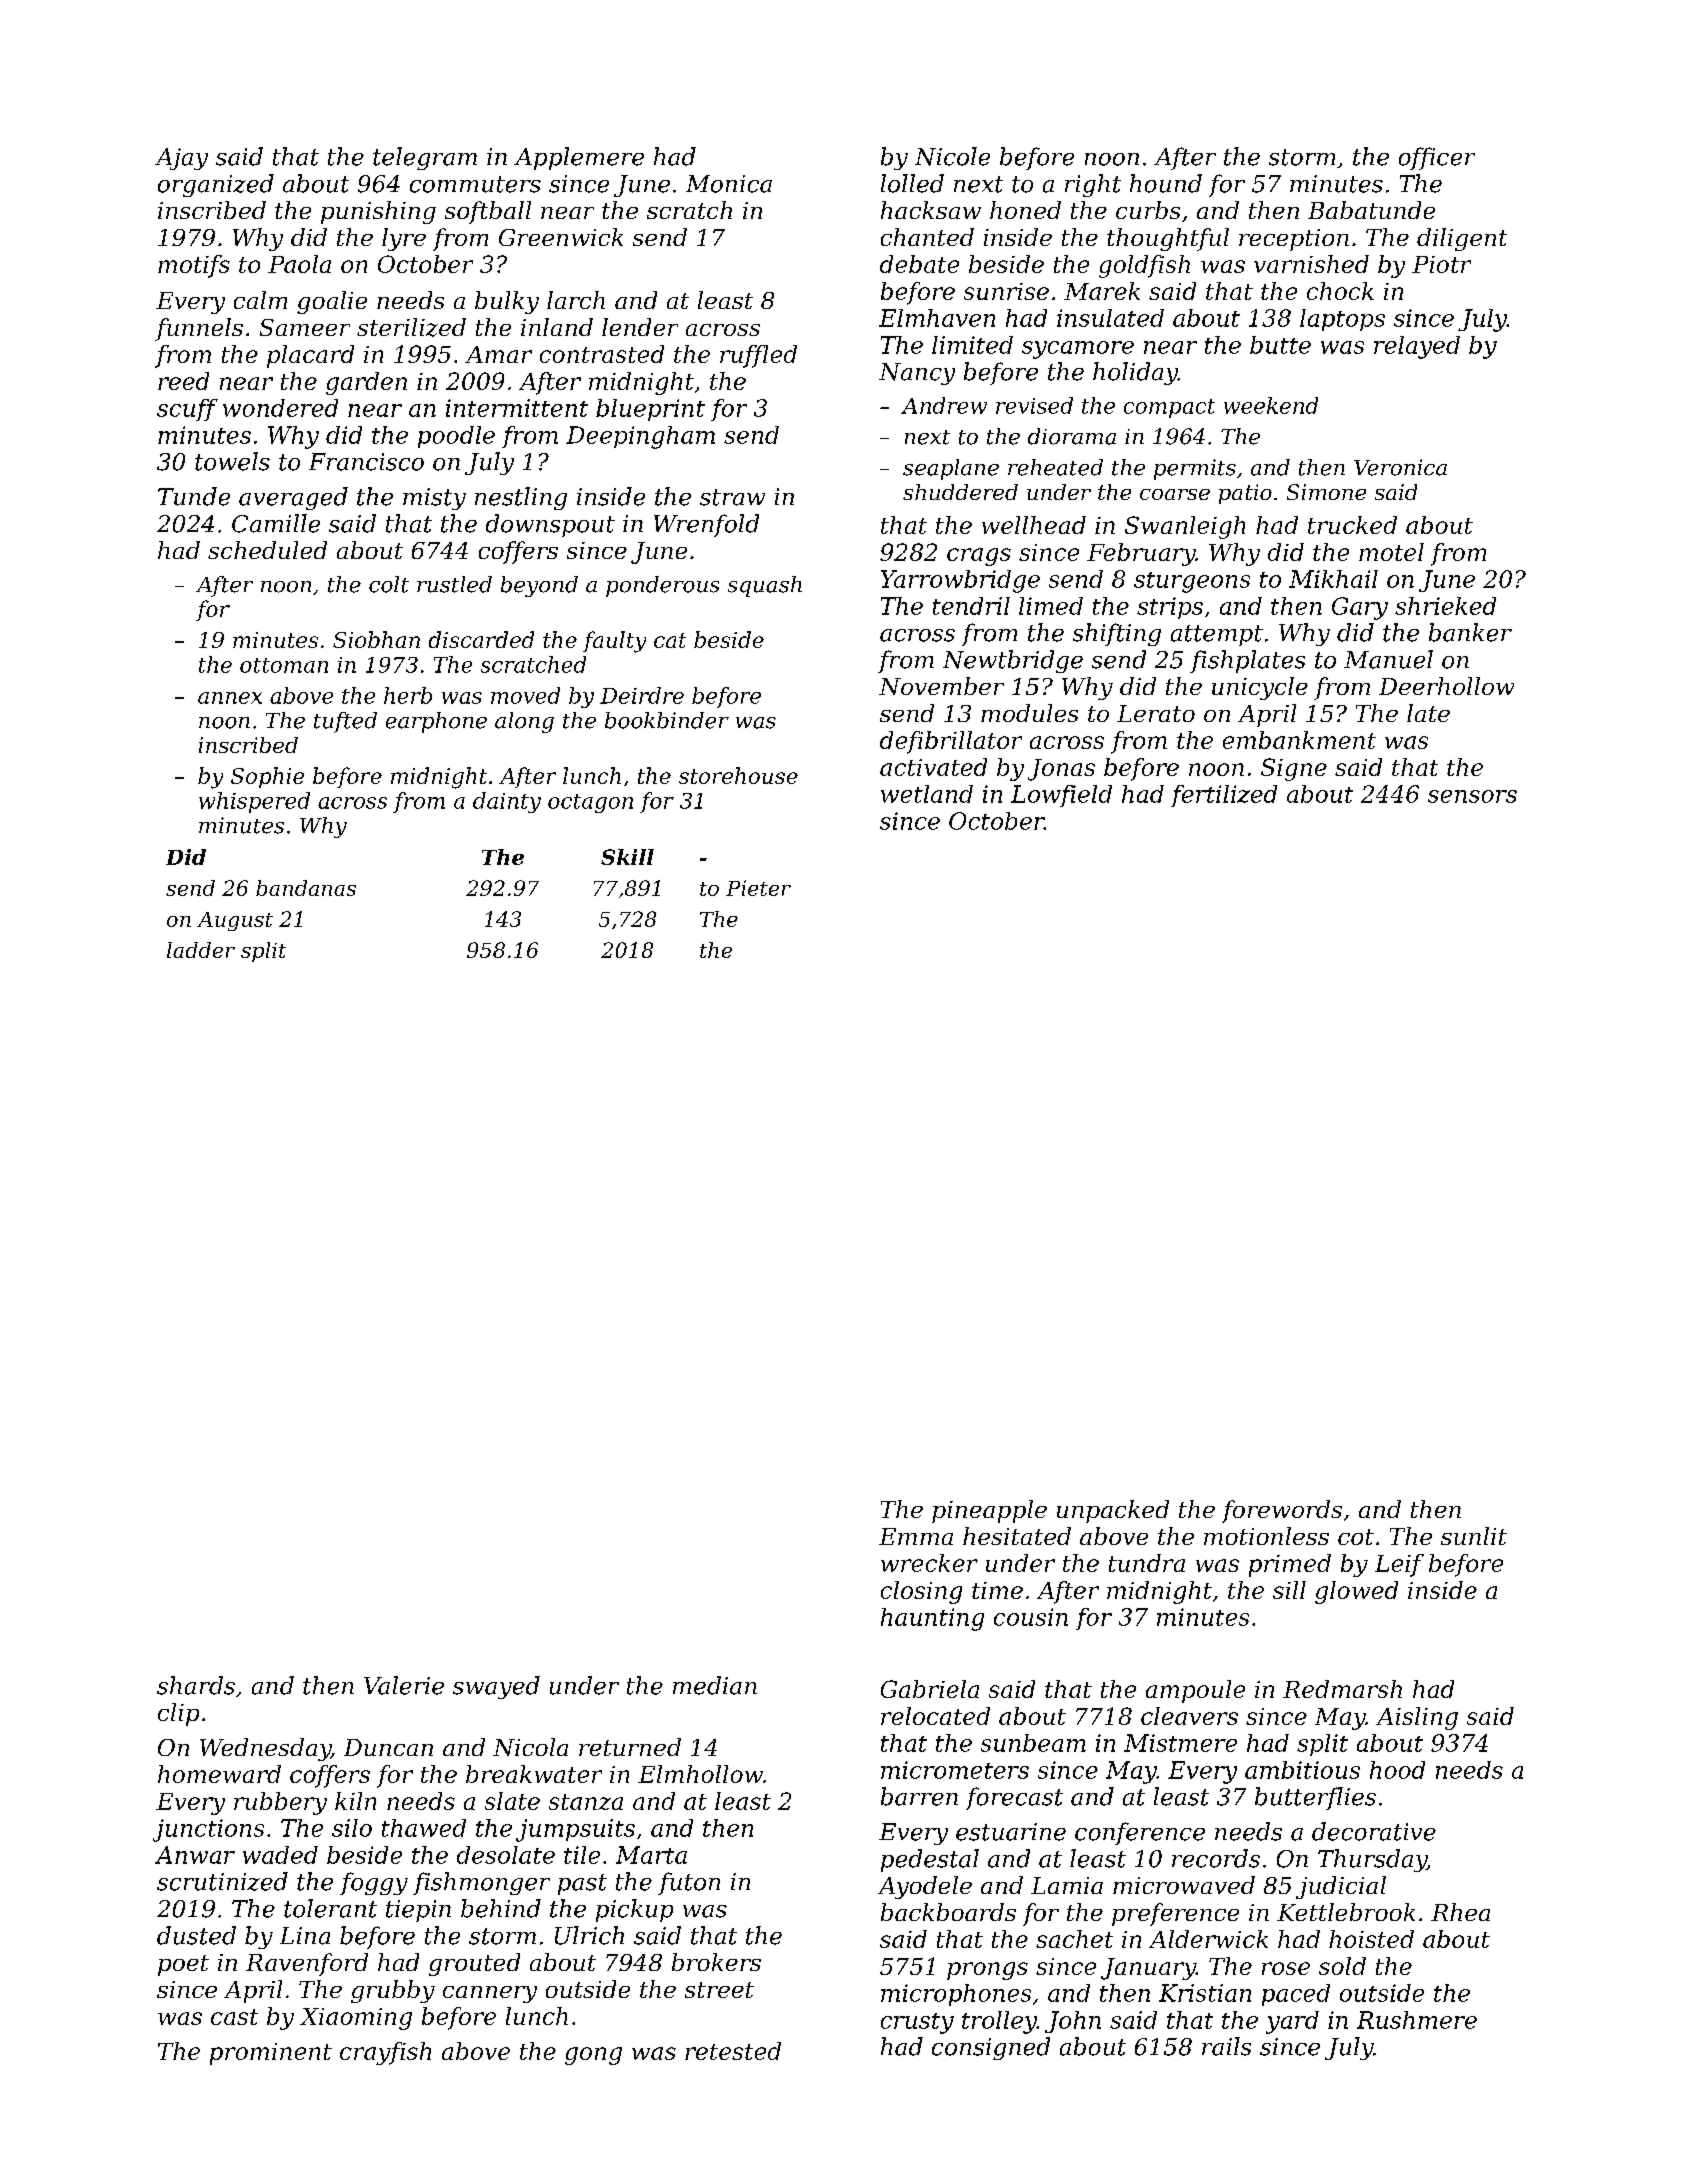 The image size is (1683, 2178). Describe the element at coordinates (1061, 796) in the page. I see `Lowfield` at that location.
